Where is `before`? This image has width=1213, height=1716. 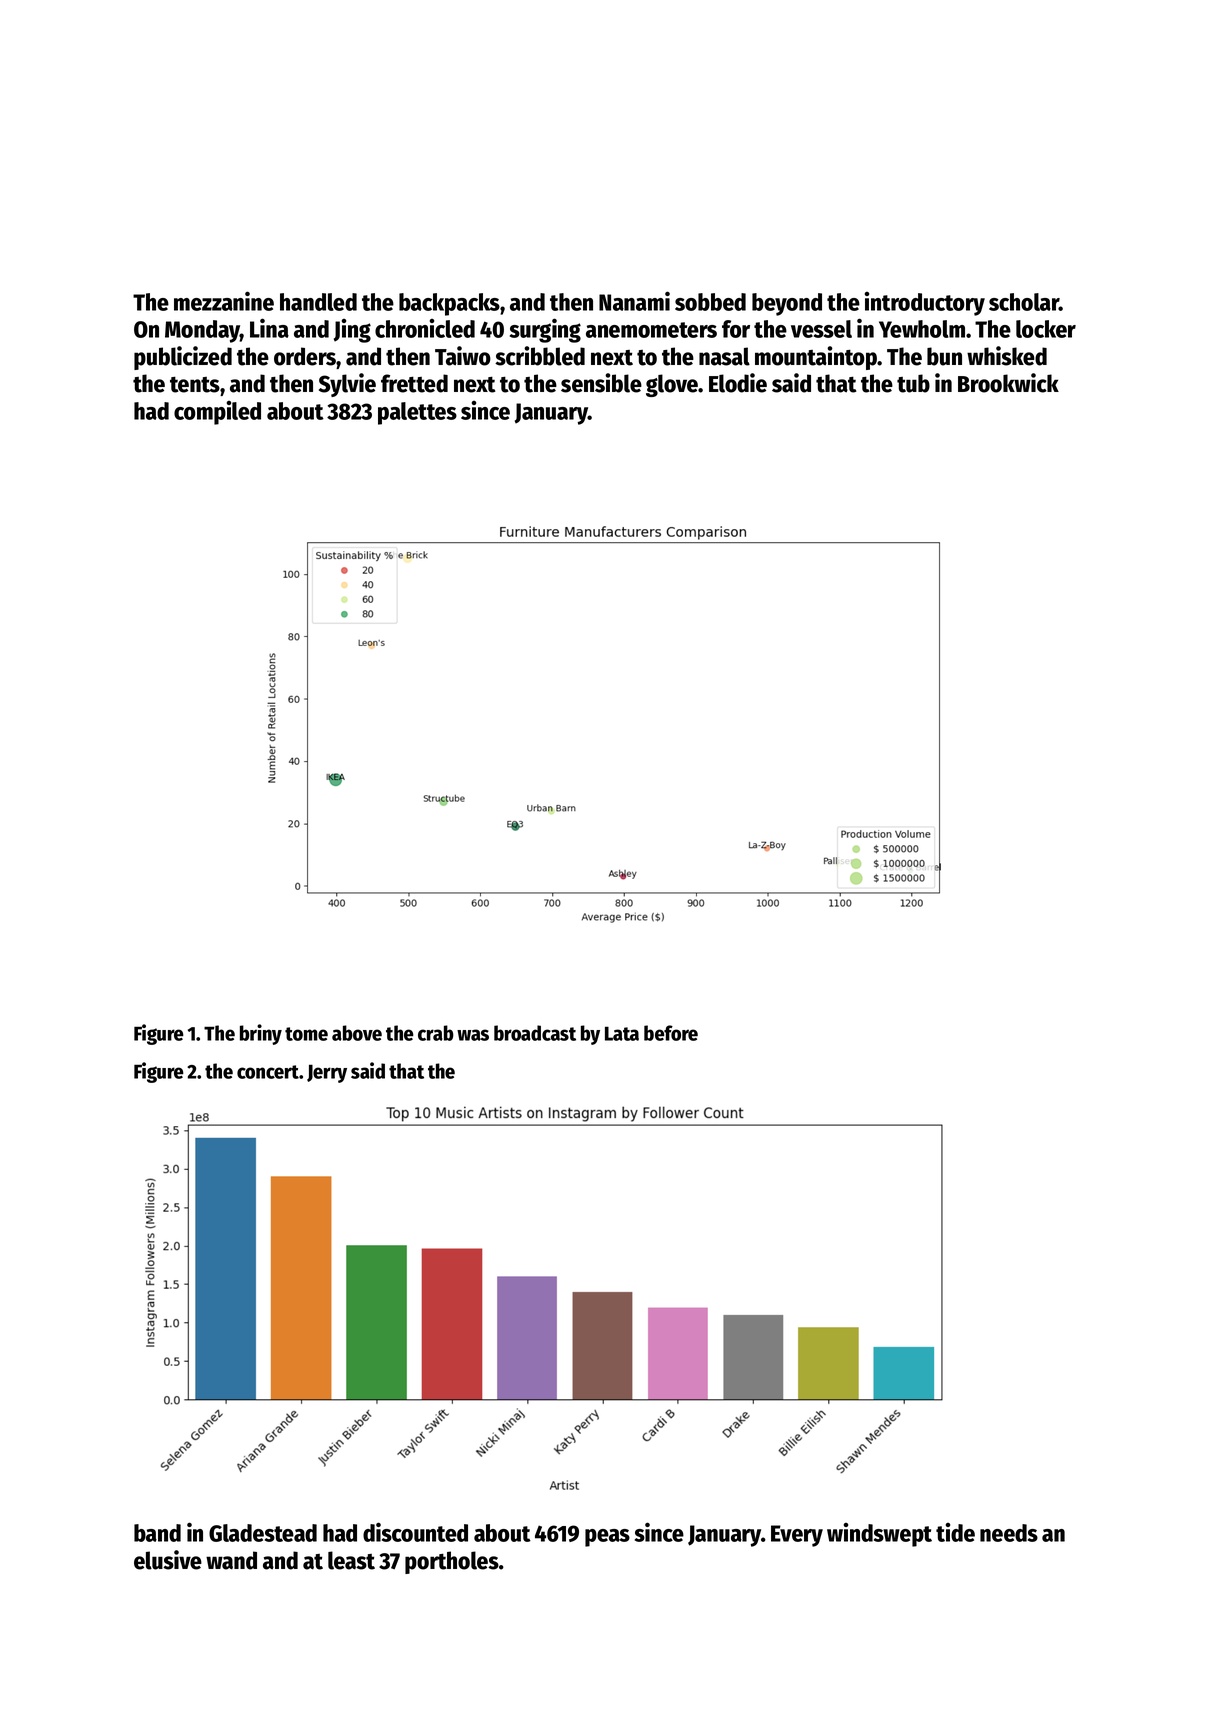 before is located at coordinates (671, 1033).
